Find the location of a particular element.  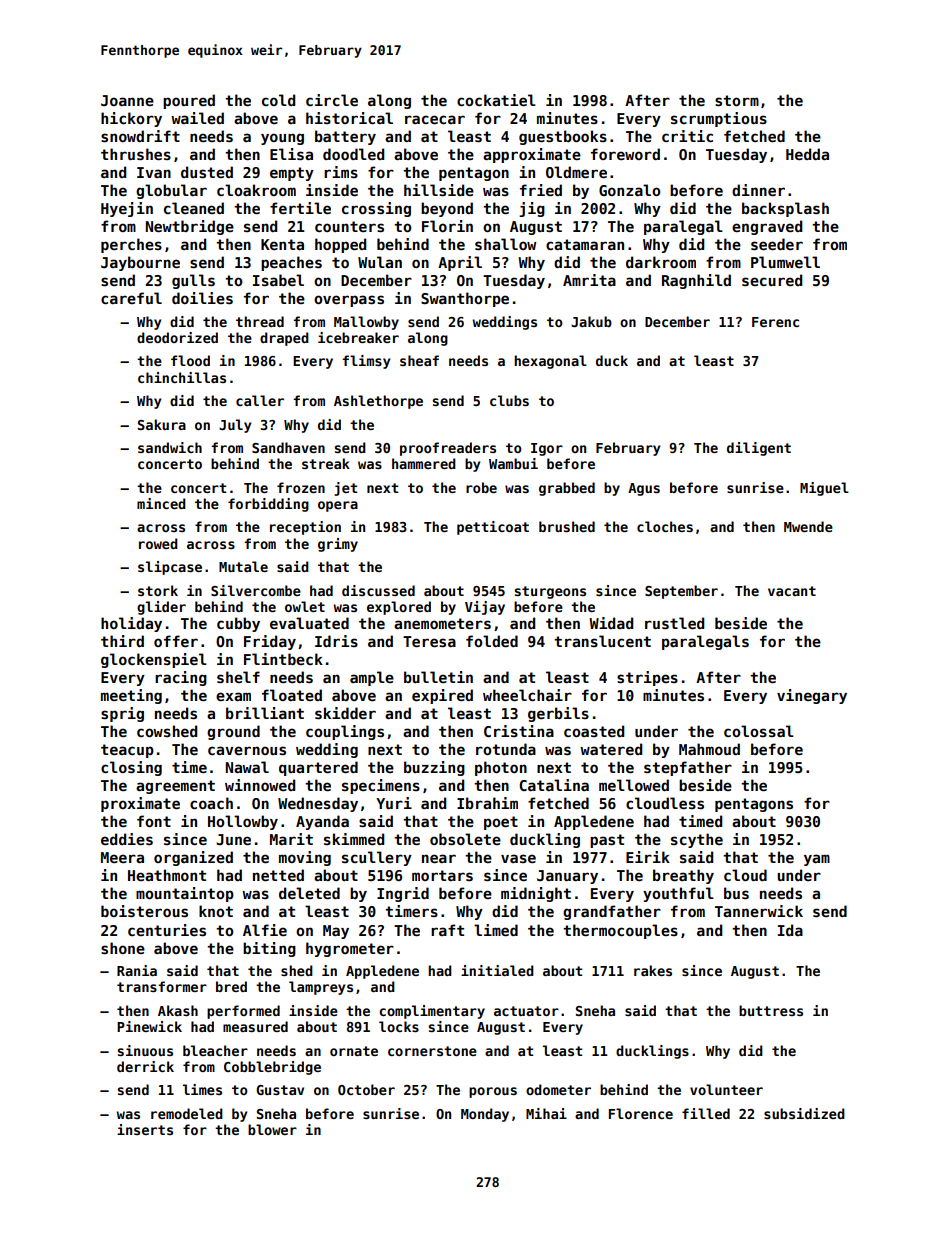

agreement is located at coordinates (175, 787).
